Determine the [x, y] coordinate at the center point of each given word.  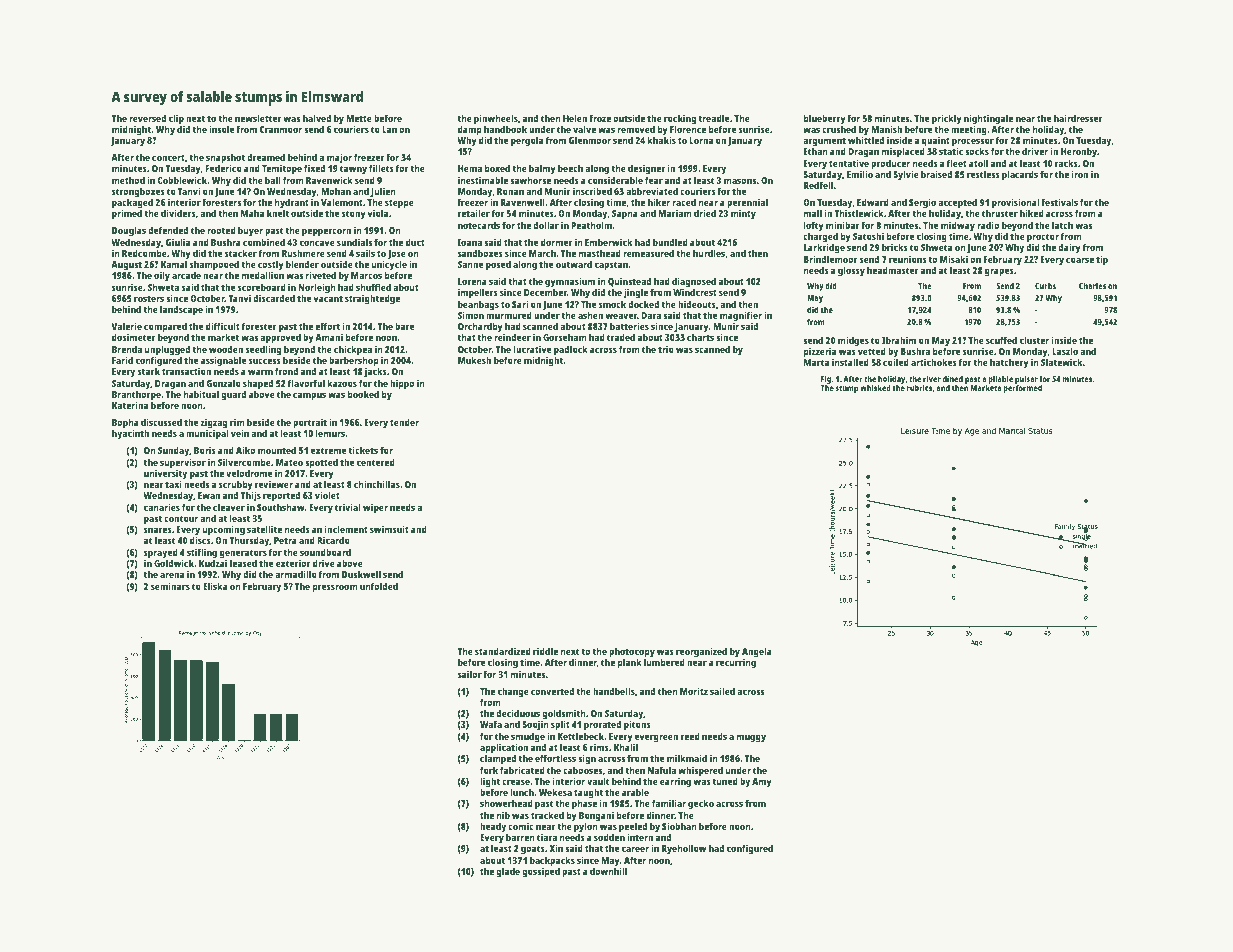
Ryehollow [684, 849]
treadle [713, 118]
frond [286, 371]
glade [508, 872]
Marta [816, 362]
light [490, 782]
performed [1022, 389]
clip [176, 119]
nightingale [988, 119]
